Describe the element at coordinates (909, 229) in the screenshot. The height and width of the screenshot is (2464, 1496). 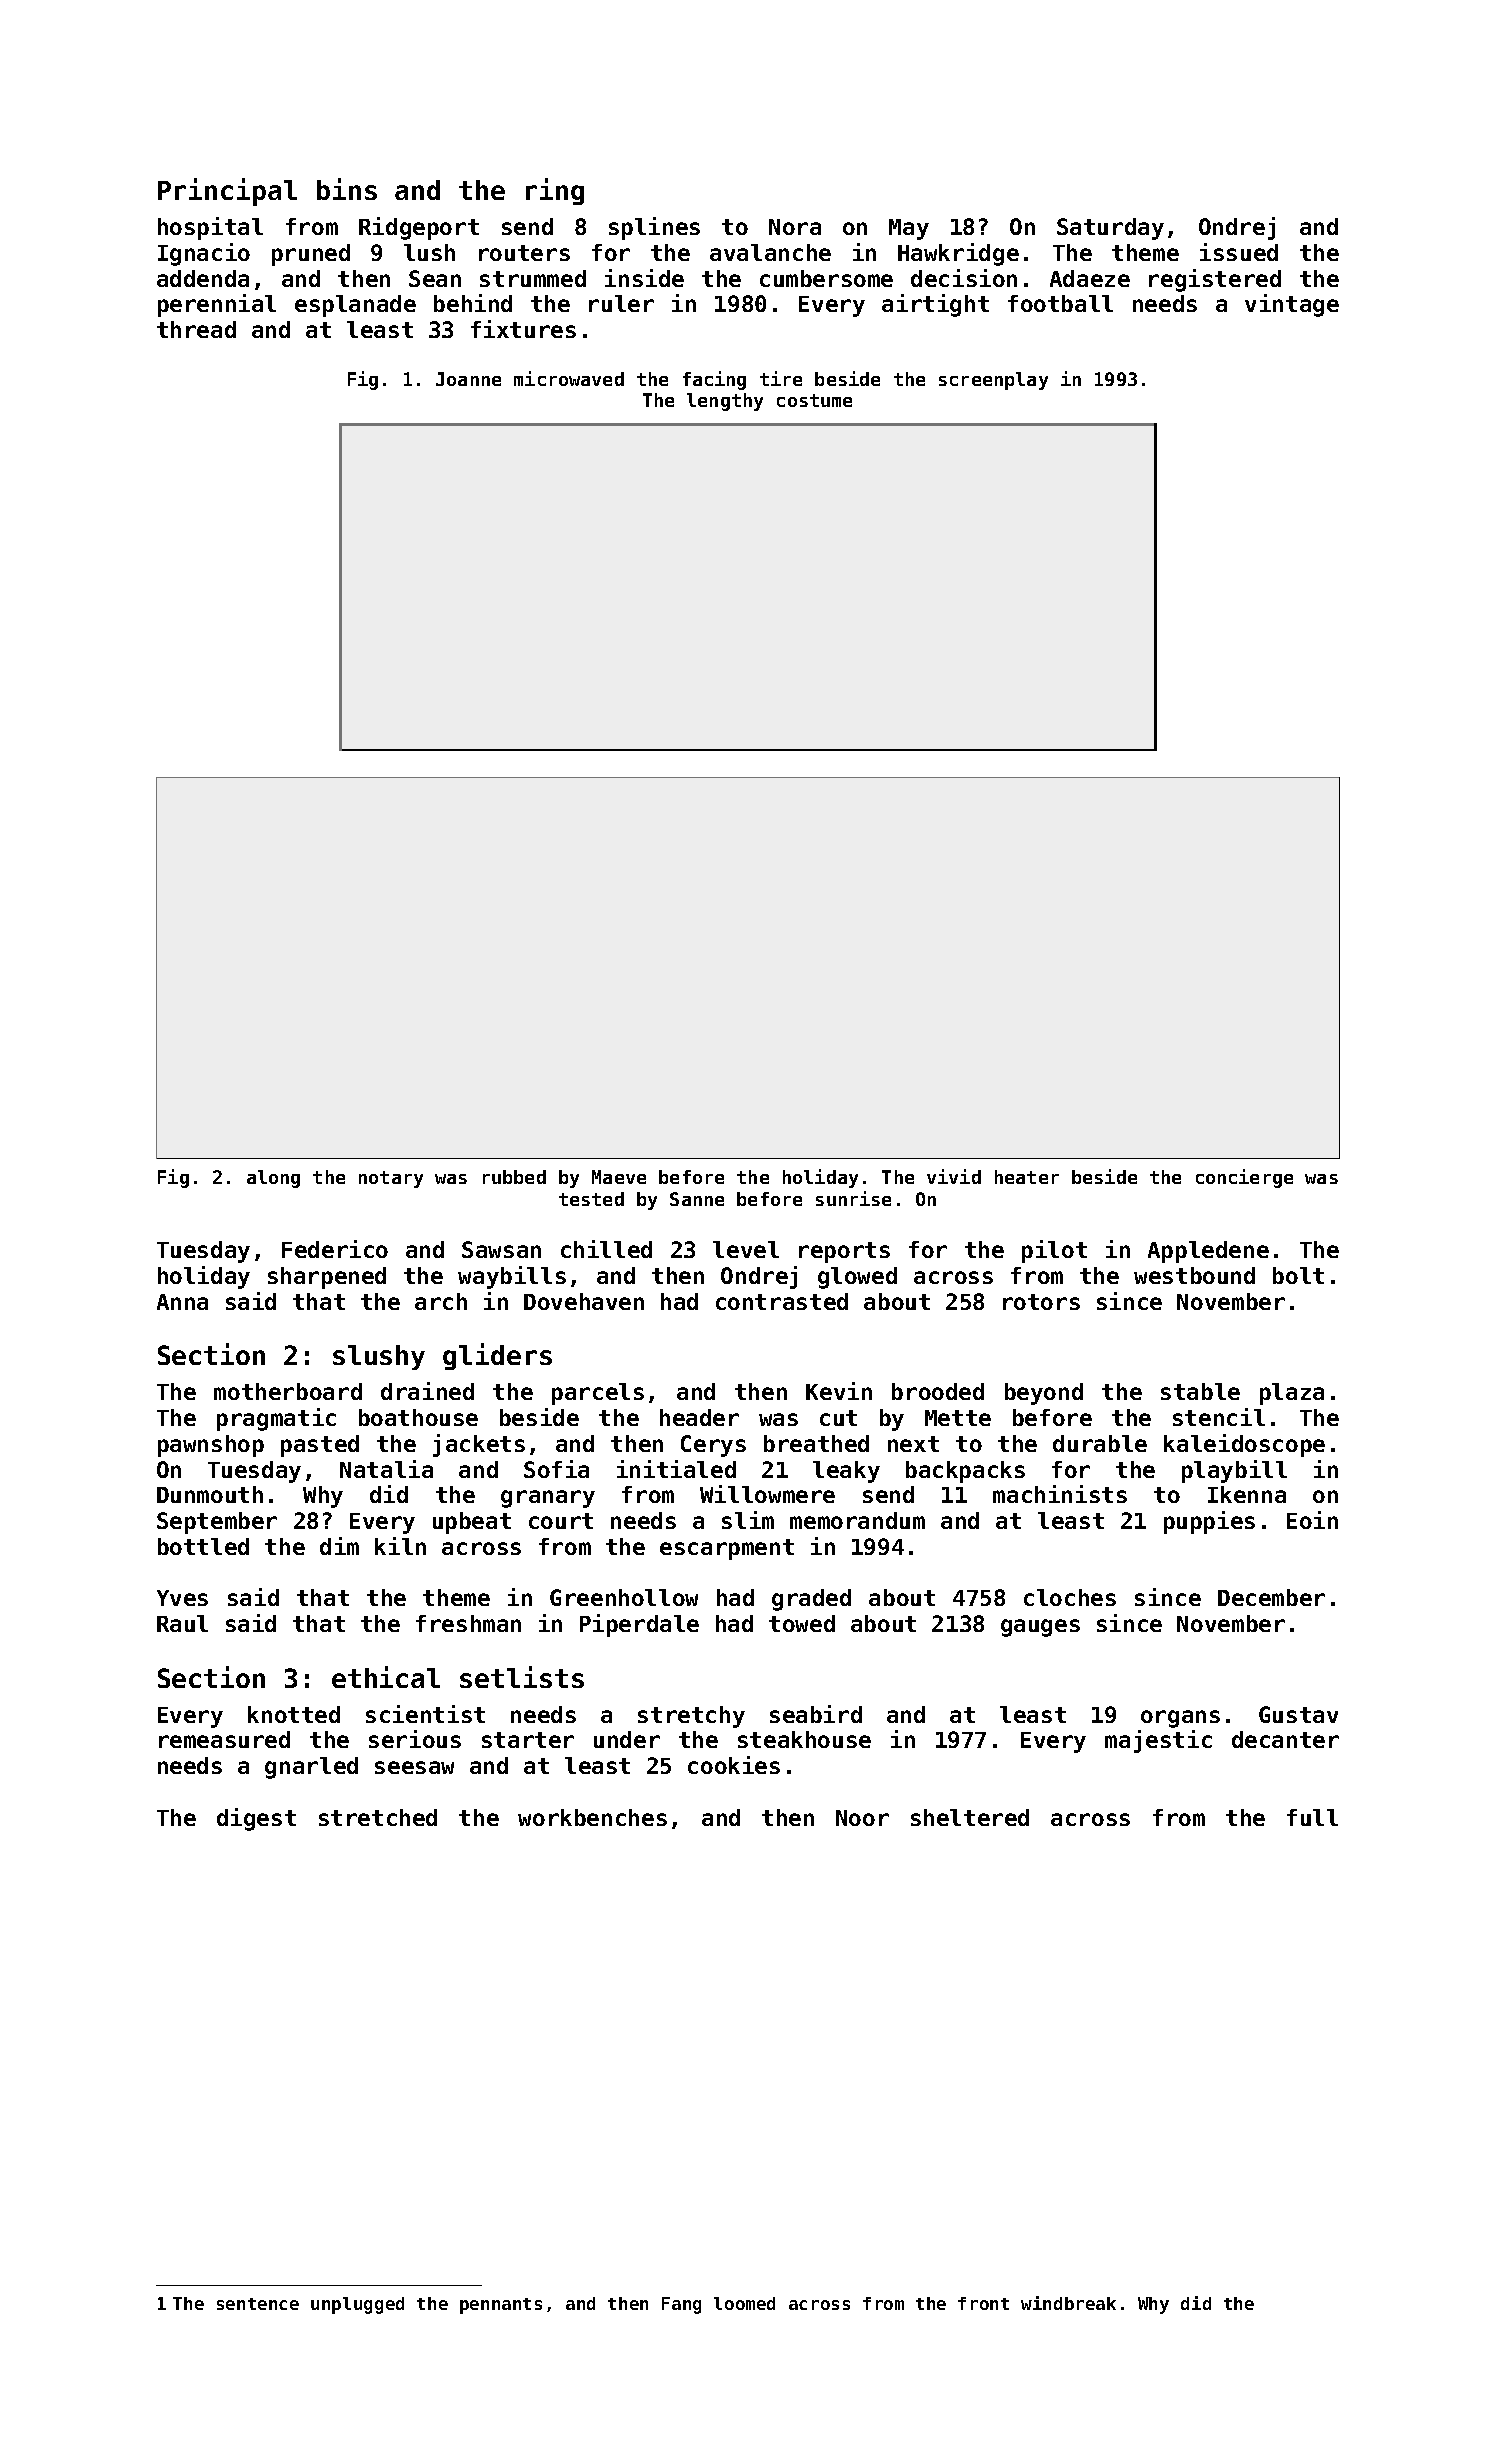
I see `May` at that location.
